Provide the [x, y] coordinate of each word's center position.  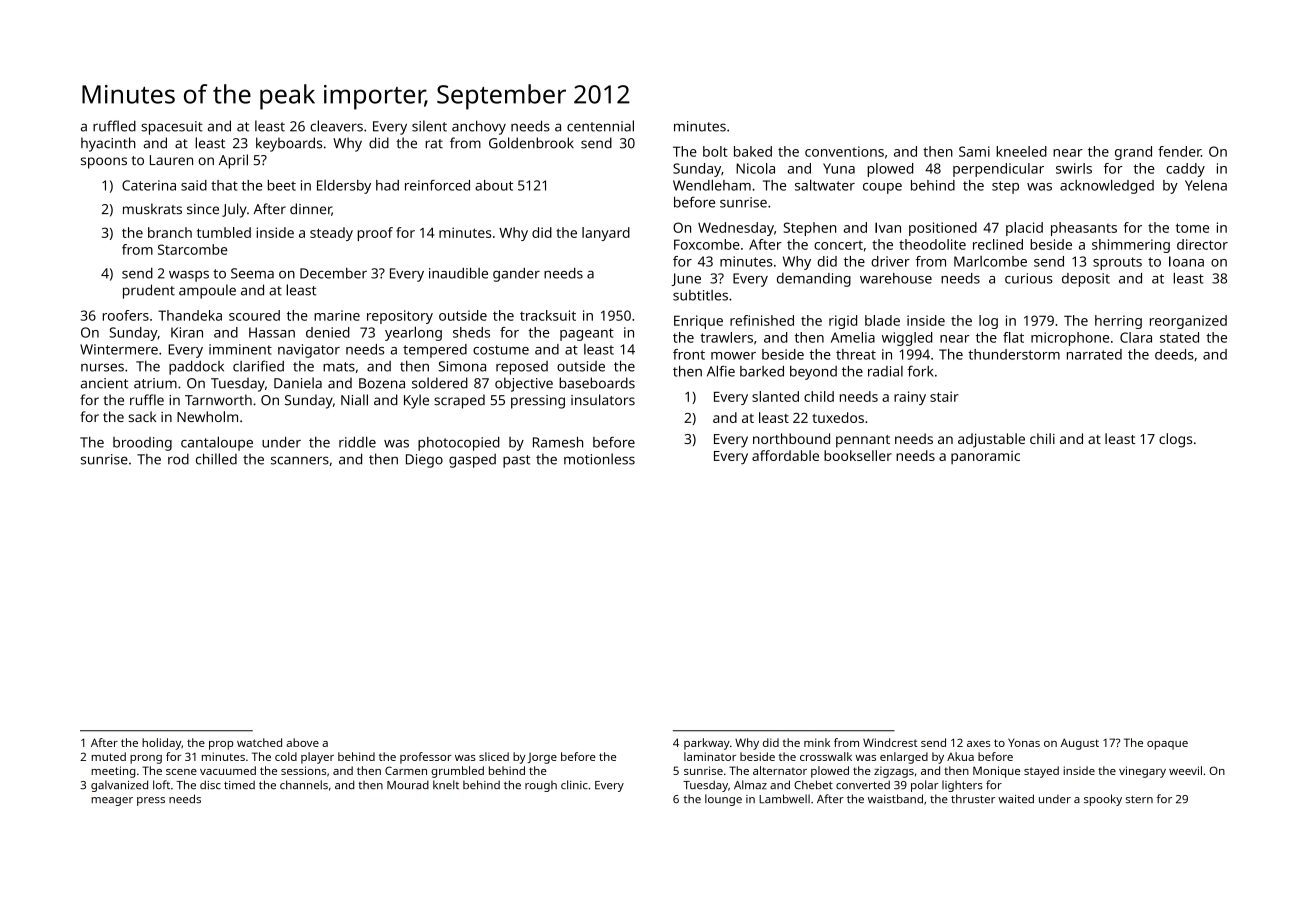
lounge [723, 800]
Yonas [1024, 742]
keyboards [289, 144]
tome [1192, 228]
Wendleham [712, 185]
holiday [161, 744]
